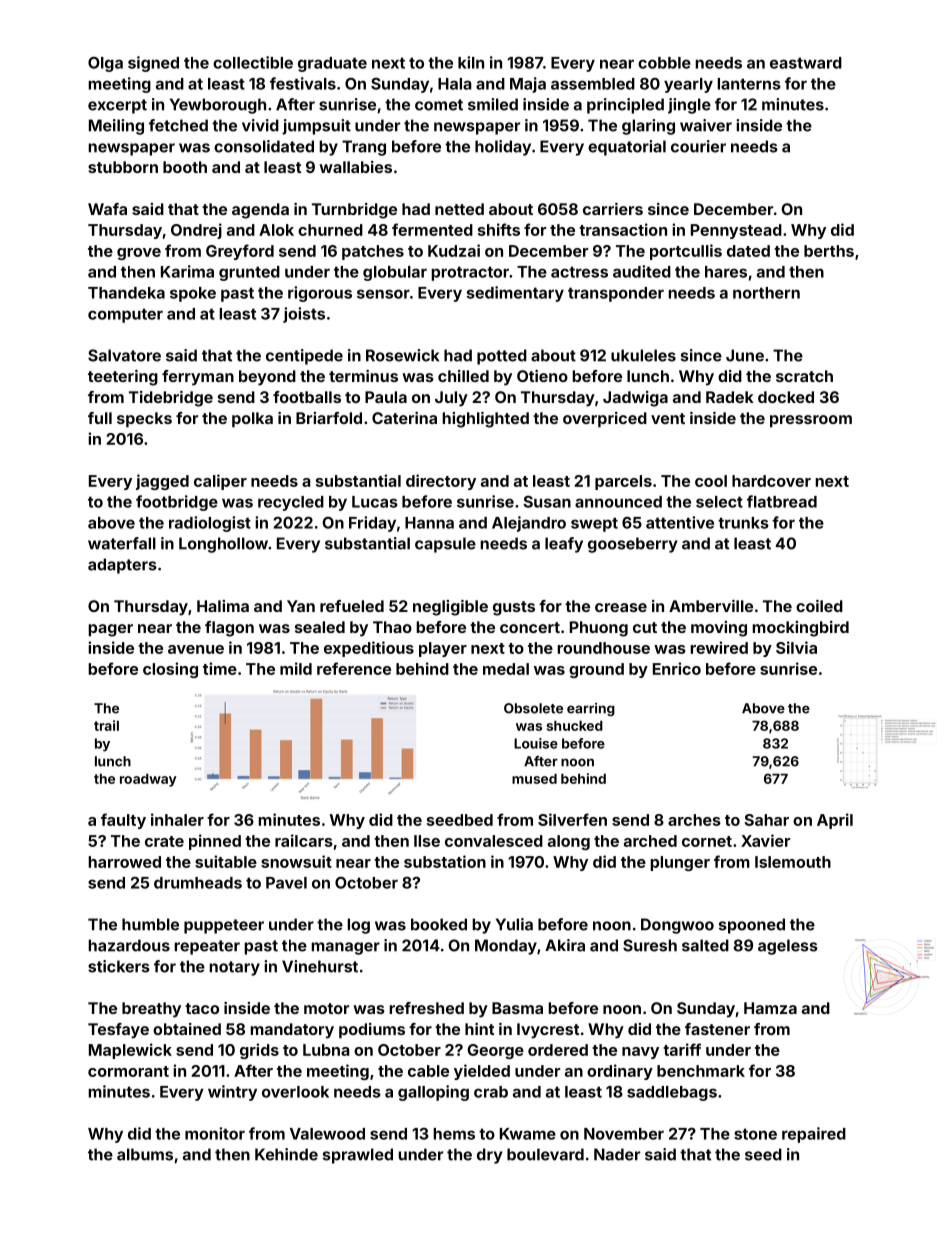  Describe the element at coordinates (793, 862) in the screenshot. I see `Islemouth` at that location.
